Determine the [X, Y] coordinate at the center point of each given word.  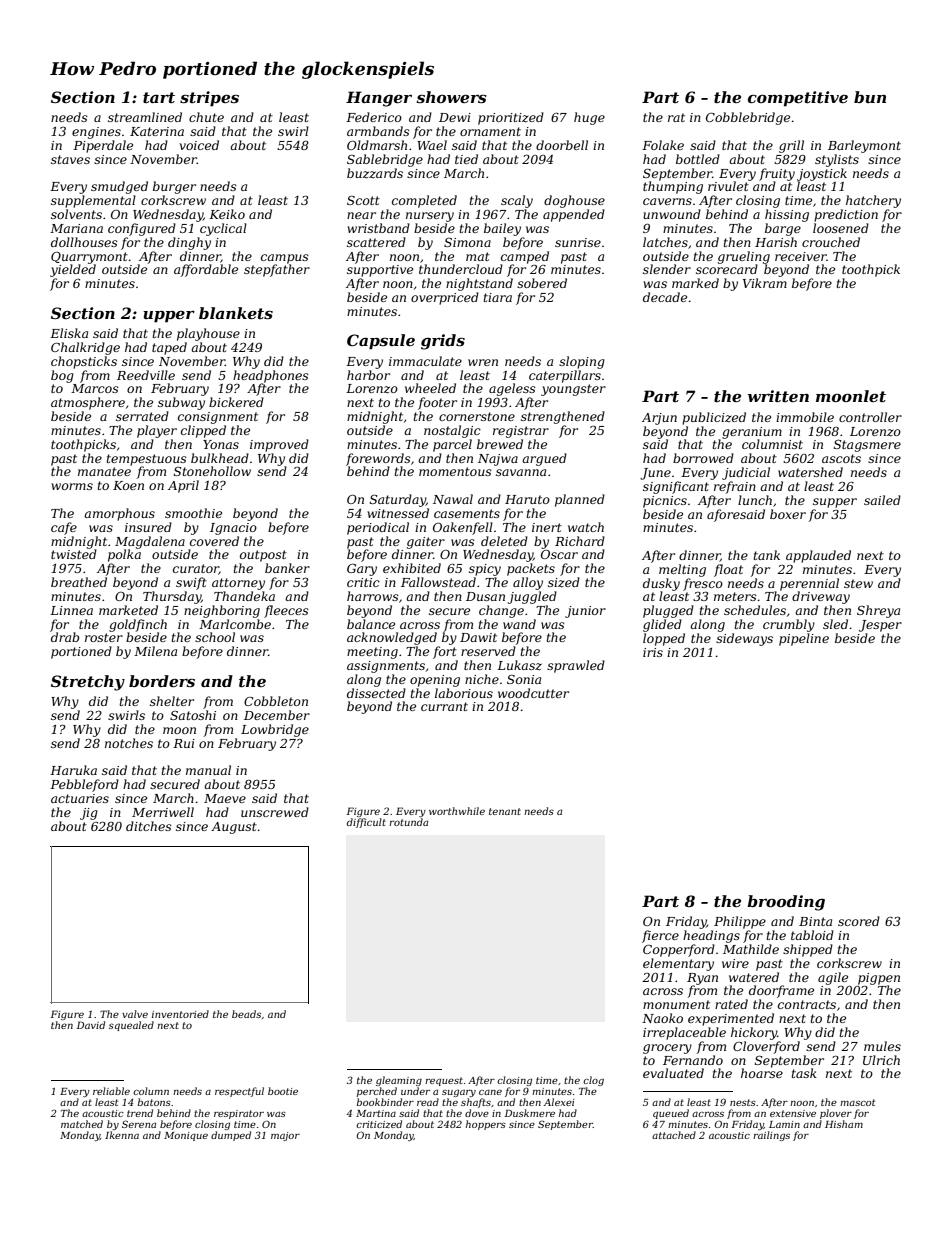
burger [174, 187]
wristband [378, 228]
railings [771, 1136]
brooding [786, 903]
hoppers [486, 1125]
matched [82, 1124]
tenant [505, 811]
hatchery [873, 201]
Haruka [73, 770]
